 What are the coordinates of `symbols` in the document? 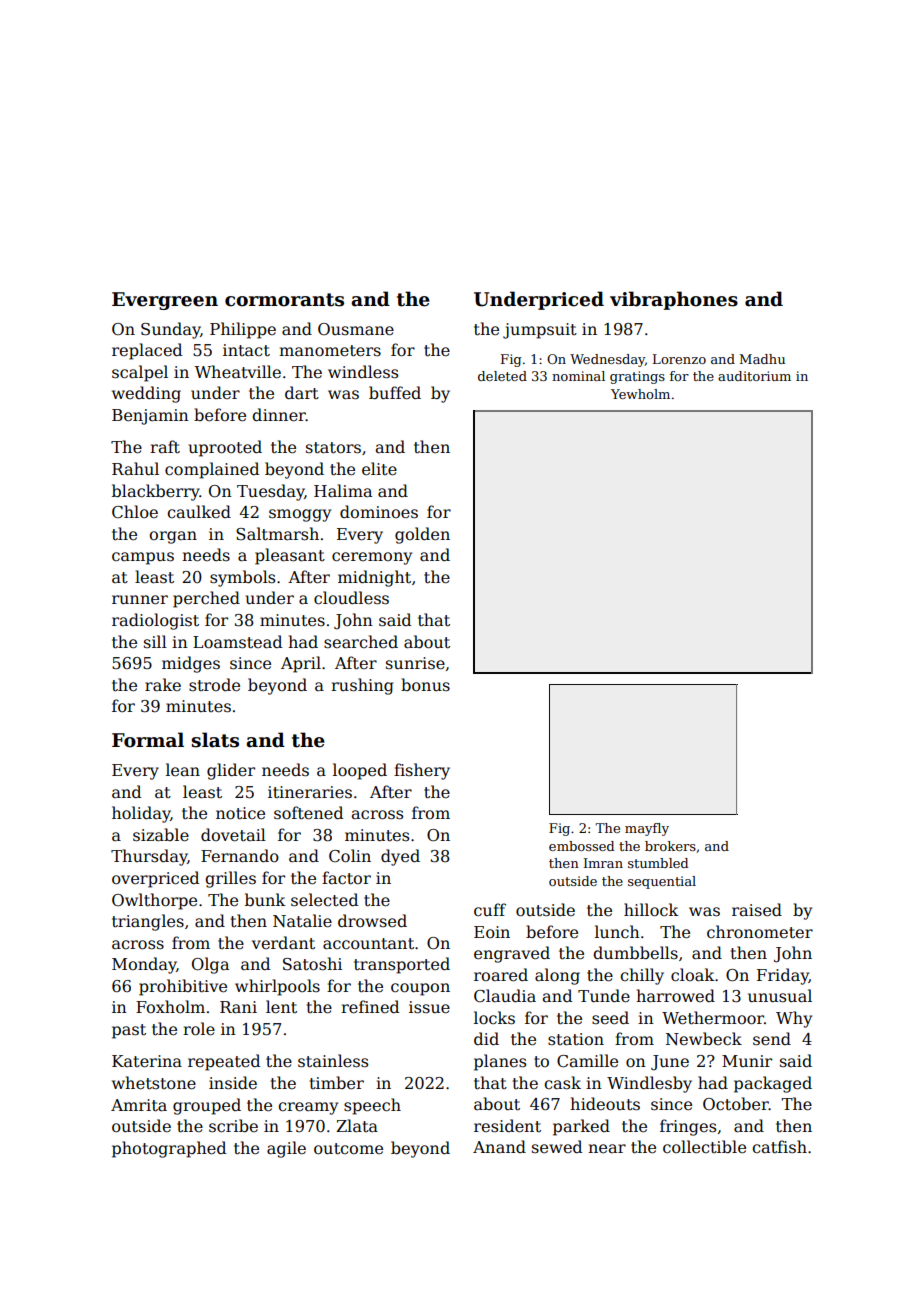 It's located at (242, 578).
